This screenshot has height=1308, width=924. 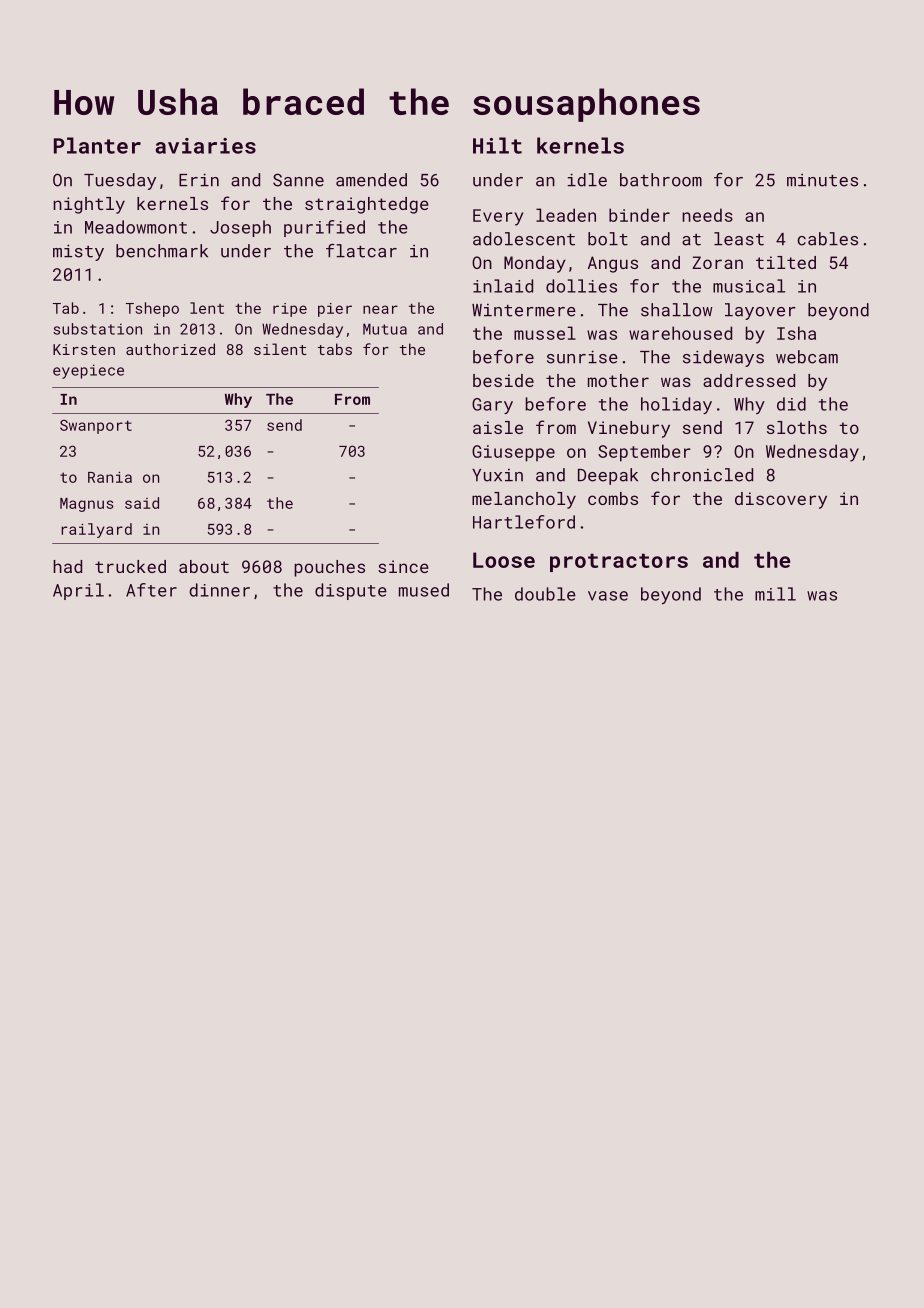 What do you see at coordinates (781, 500) in the screenshot?
I see `discovery` at bounding box center [781, 500].
